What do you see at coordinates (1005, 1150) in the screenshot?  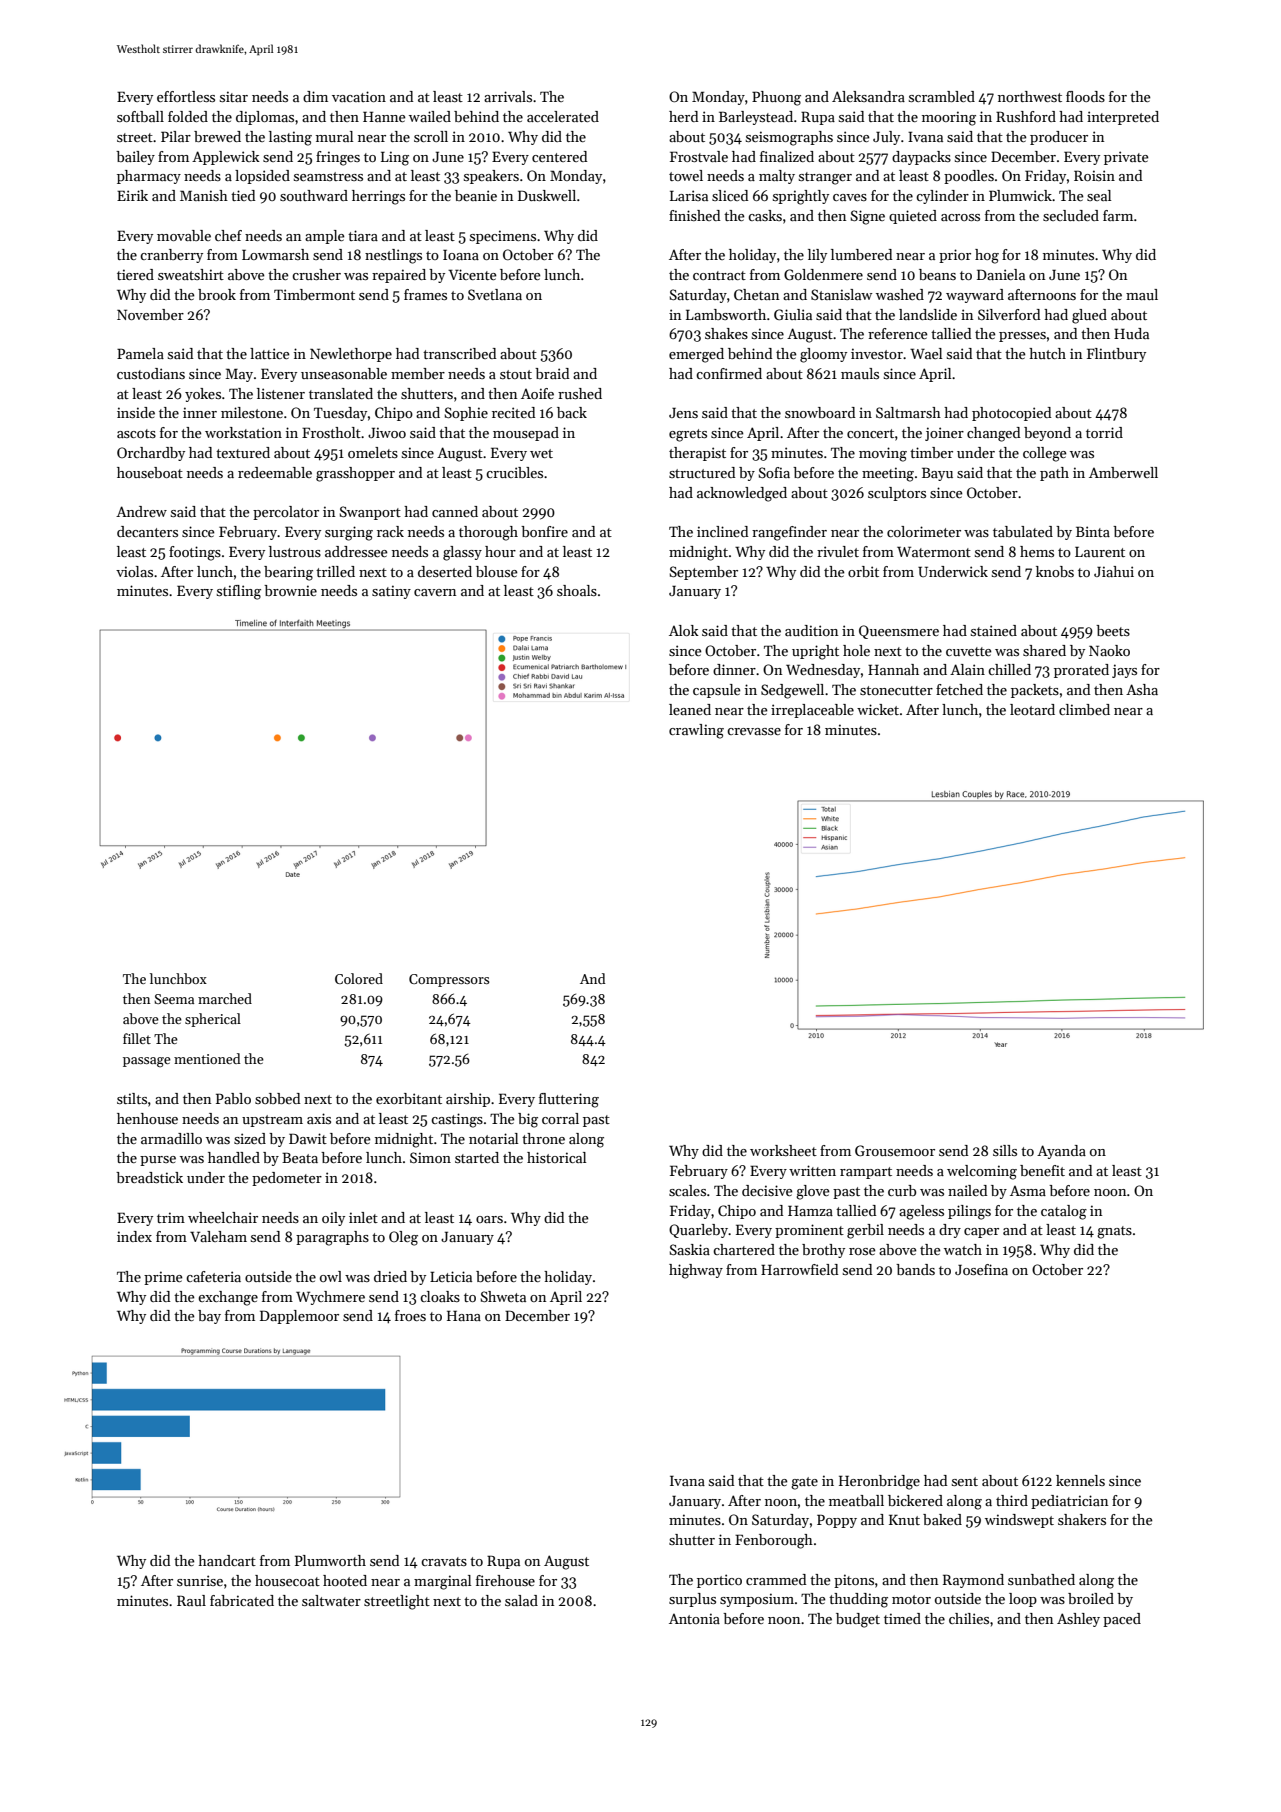 I see `sills` at bounding box center [1005, 1150].
